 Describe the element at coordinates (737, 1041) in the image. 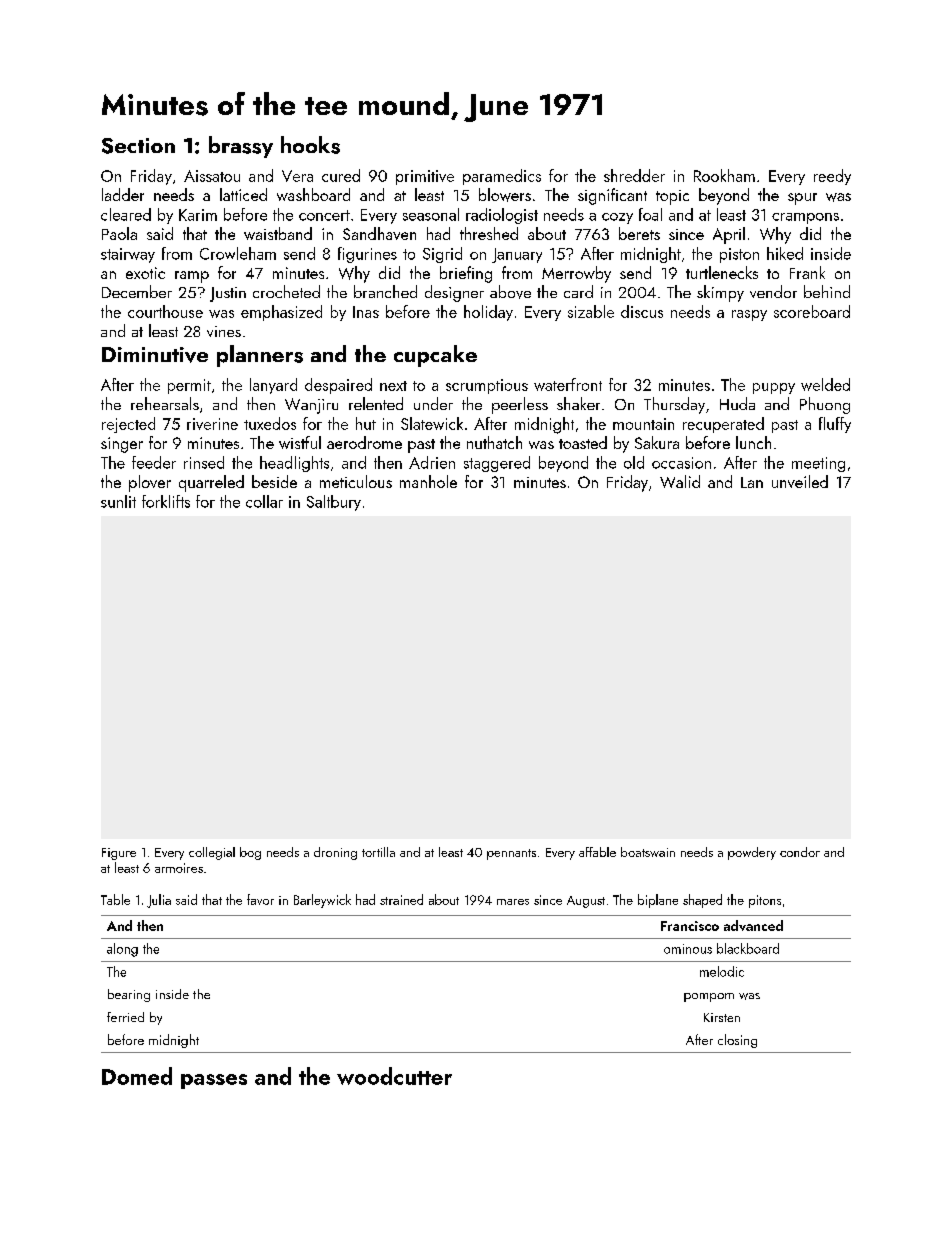

I see `closing` at that location.
